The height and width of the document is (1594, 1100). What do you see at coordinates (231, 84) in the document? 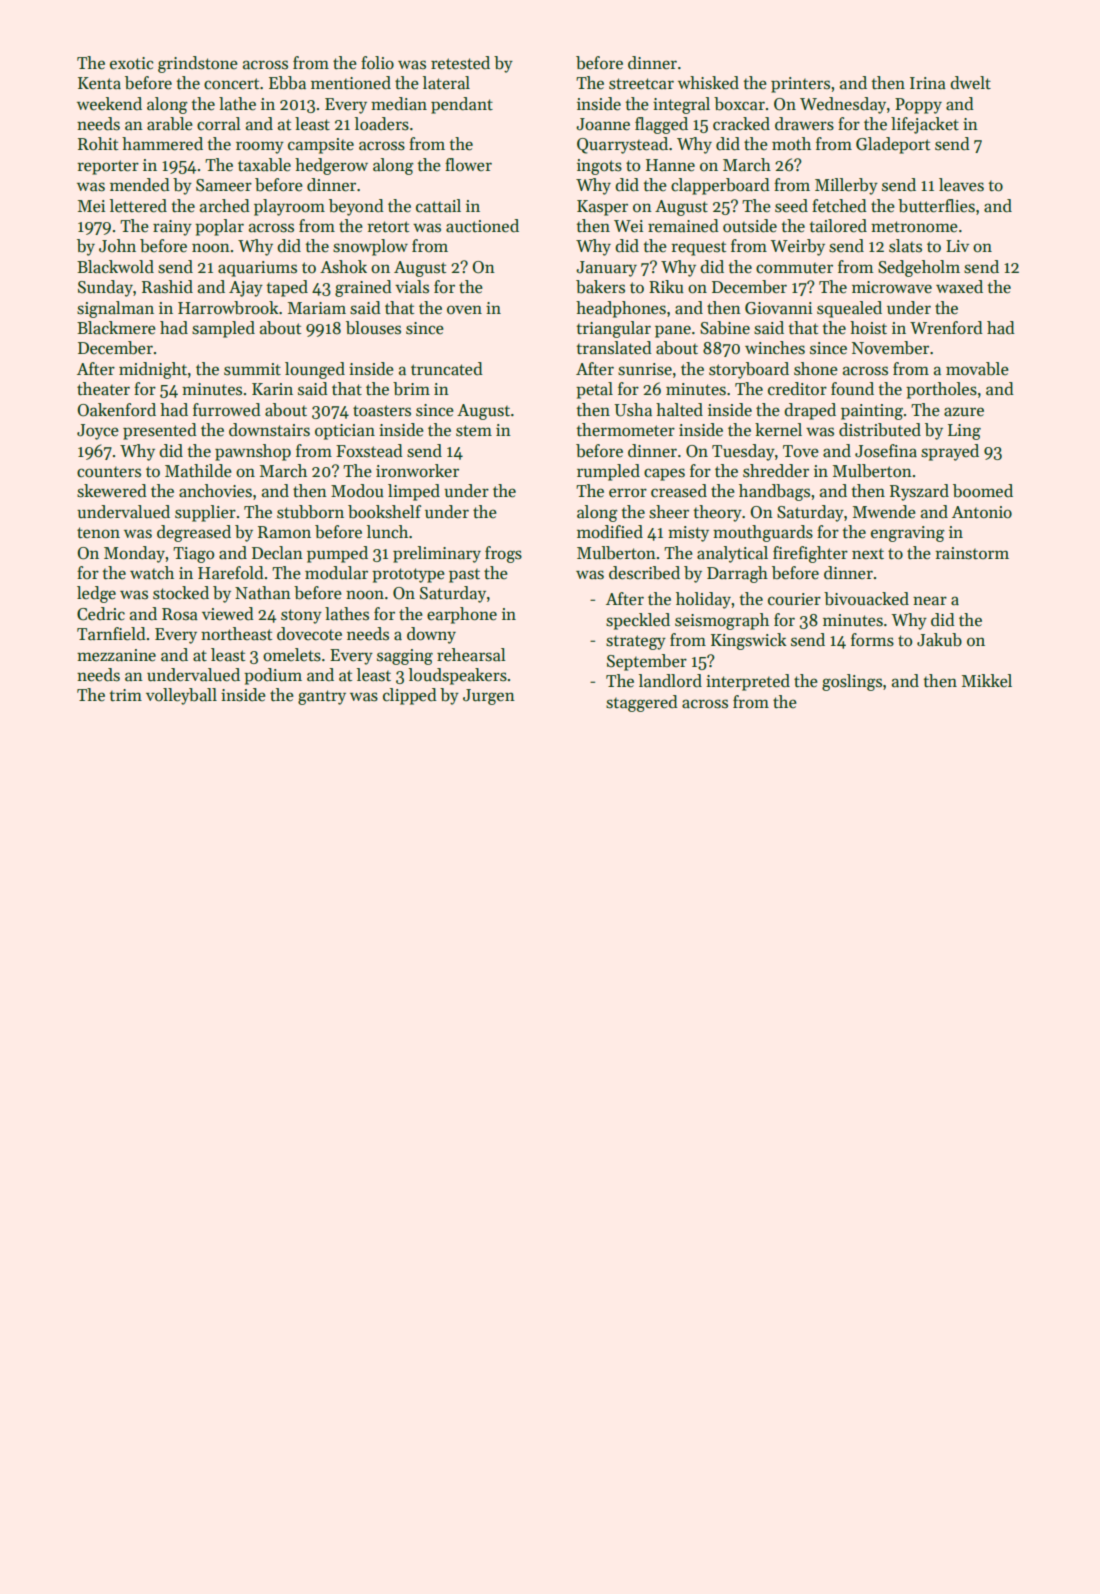
I see `concert` at bounding box center [231, 84].
